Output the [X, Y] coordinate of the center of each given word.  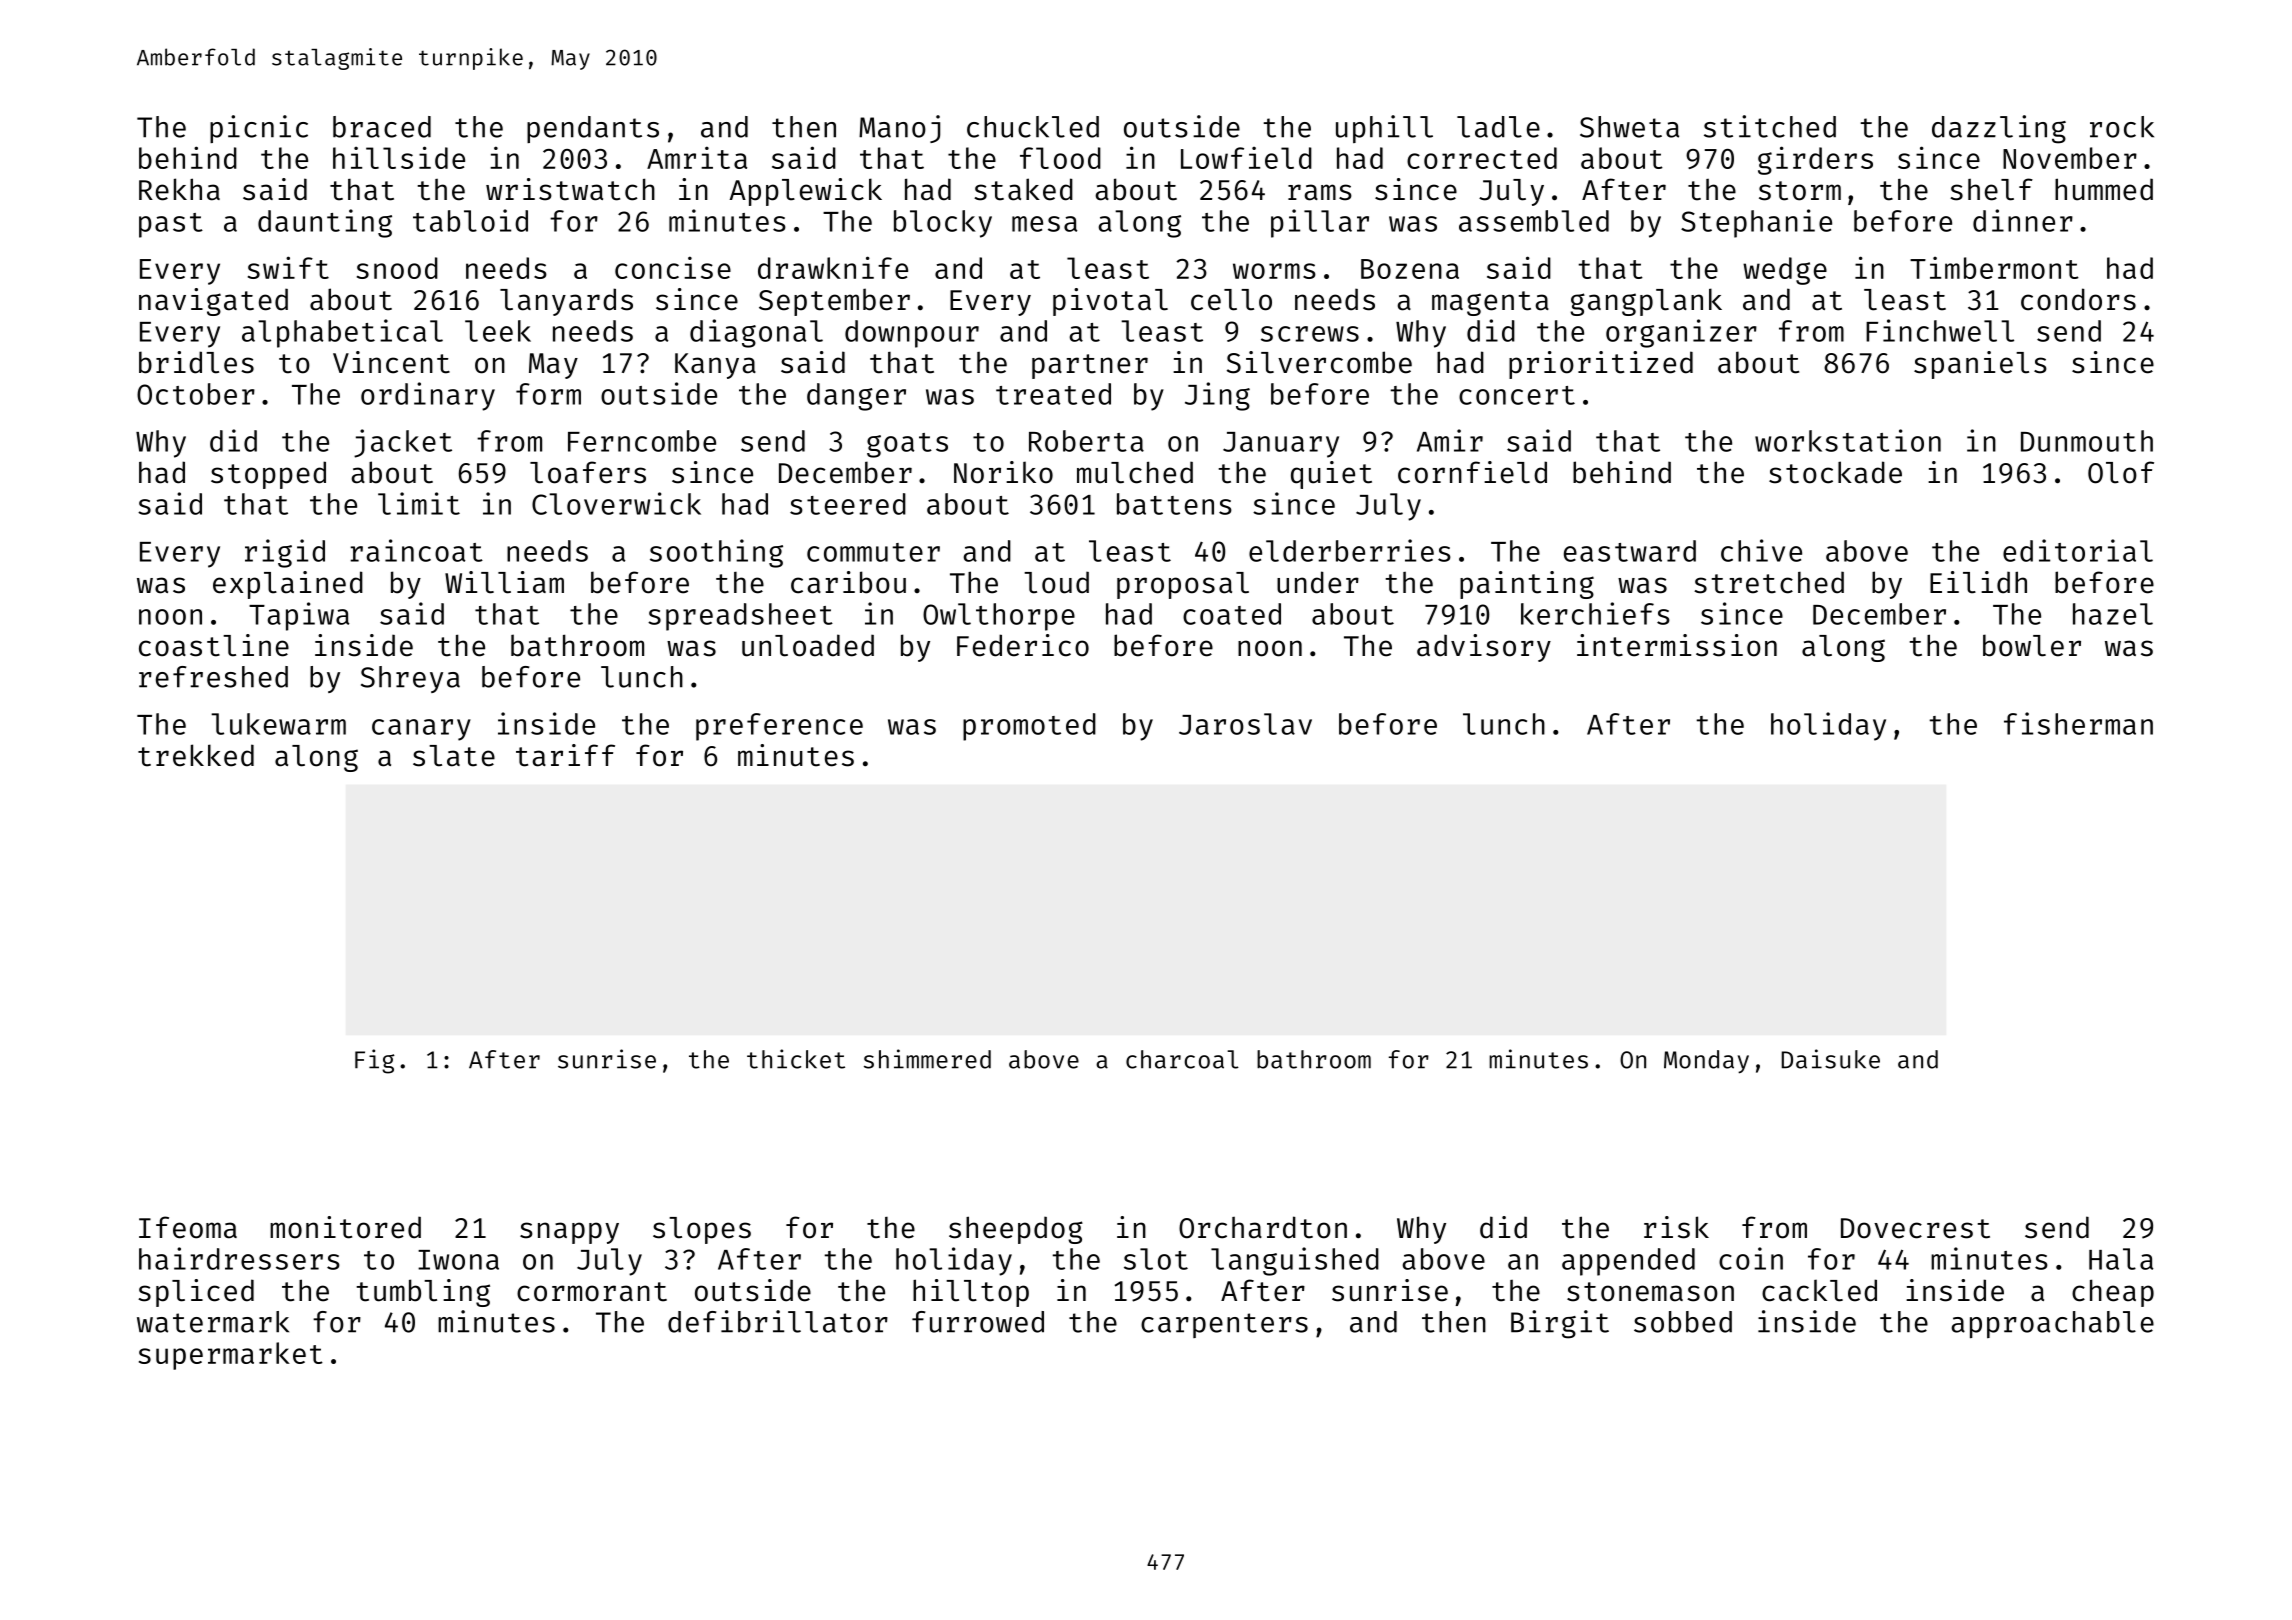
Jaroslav [1245, 724]
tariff [565, 755]
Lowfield [1246, 157]
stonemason [1650, 1292]
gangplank [1646, 302]
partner [1090, 366]
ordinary [428, 396]
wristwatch [570, 189]
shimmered [927, 1059]
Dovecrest [1915, 1228]
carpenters [1224, 1325]
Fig [375, 1061]
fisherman [2078, 723]
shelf [1991, 189]
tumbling [423, 1293]
